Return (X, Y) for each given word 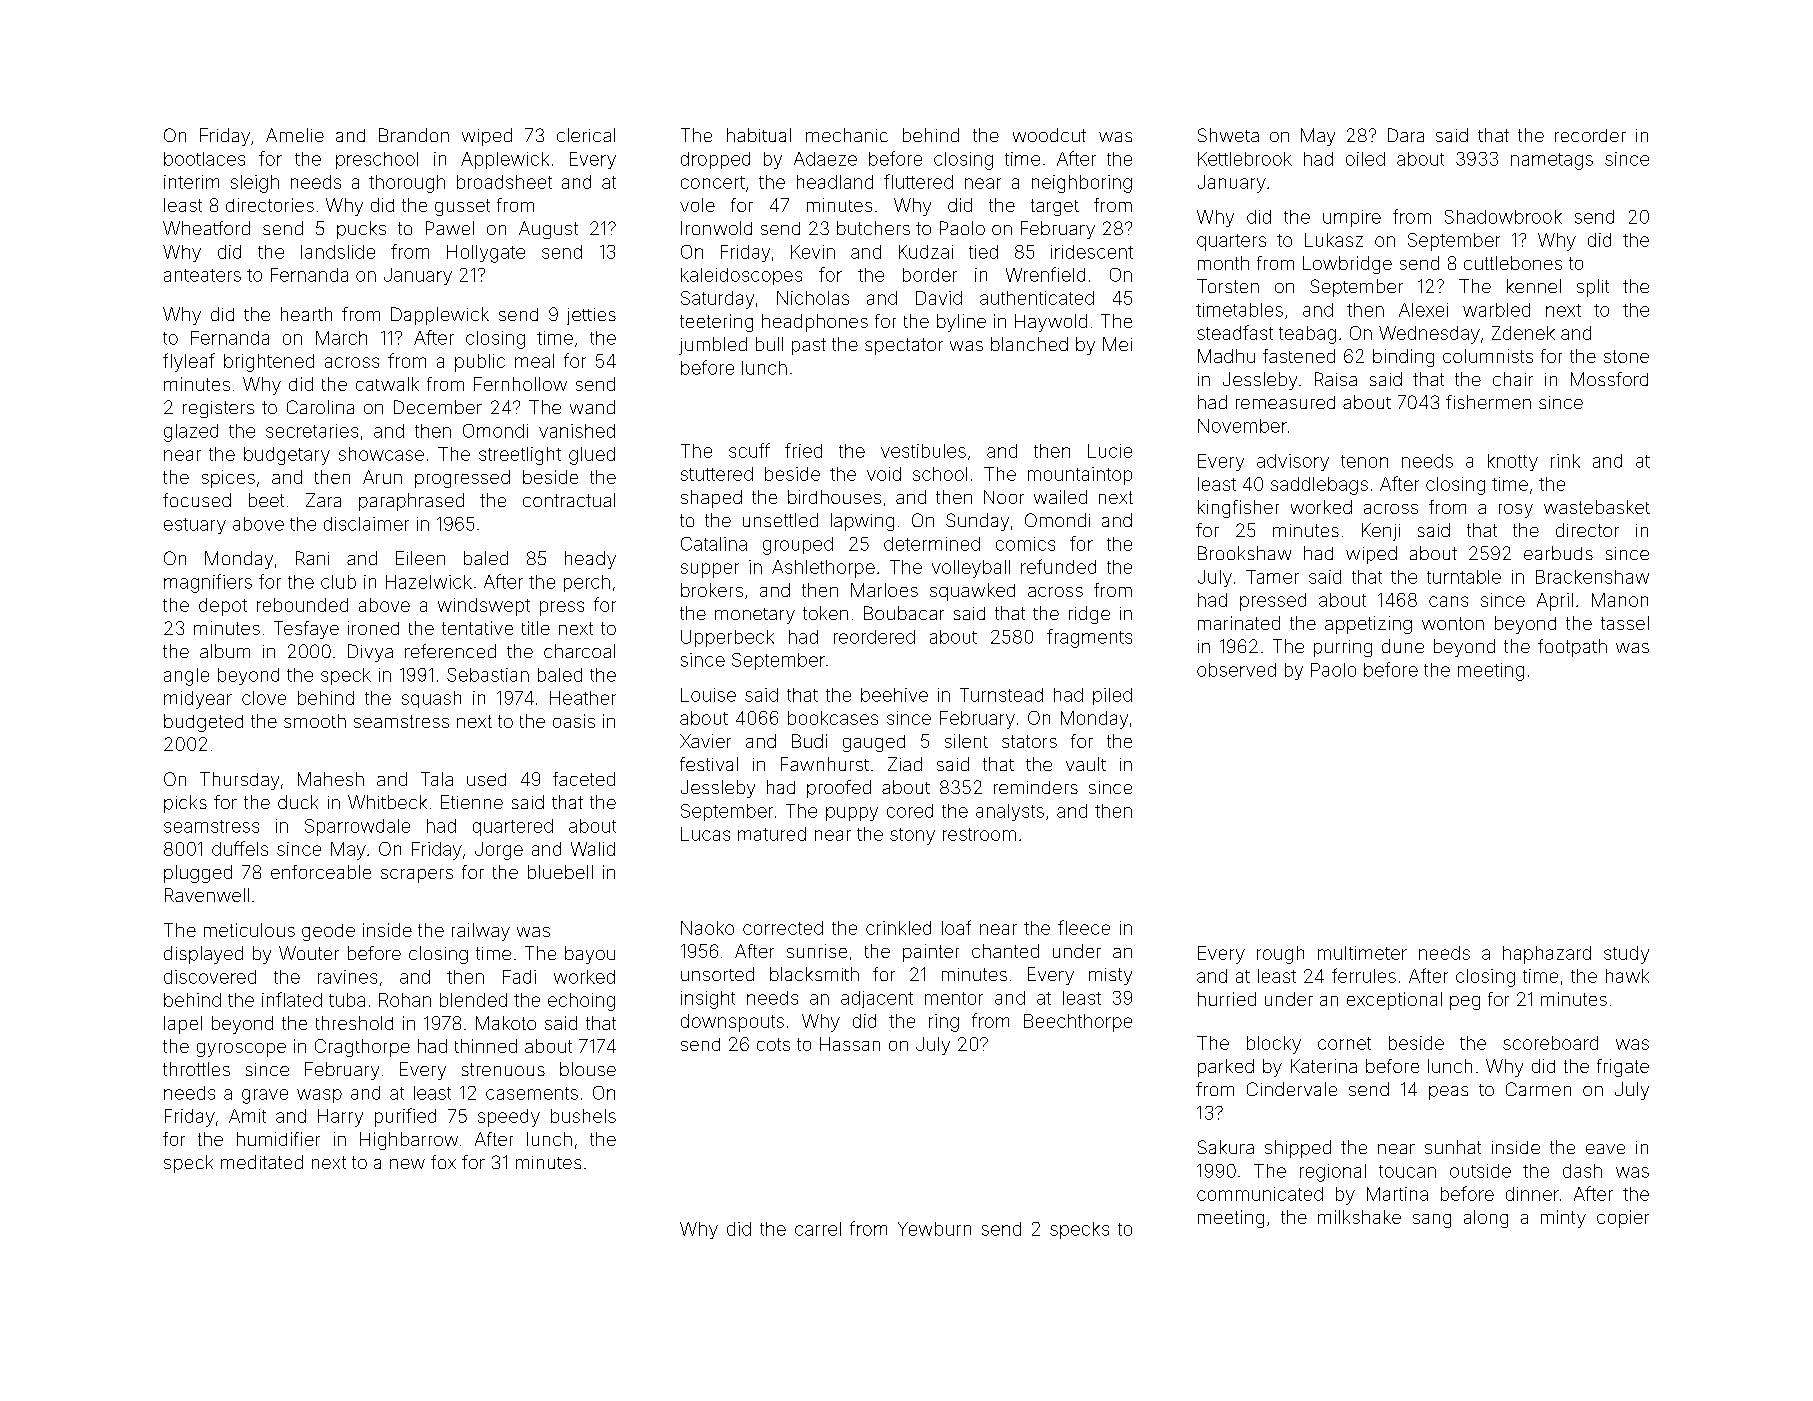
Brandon (414, 135)
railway (481, 932)
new (407, 1164)
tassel (1625, 623)
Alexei (1423, 310)
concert (713, 182)
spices (228, 479)
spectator (904, 346)
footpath (1572, 648)
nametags (1552, 161)
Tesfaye (306, 630)
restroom (979, 834)
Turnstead (1001, 695)
